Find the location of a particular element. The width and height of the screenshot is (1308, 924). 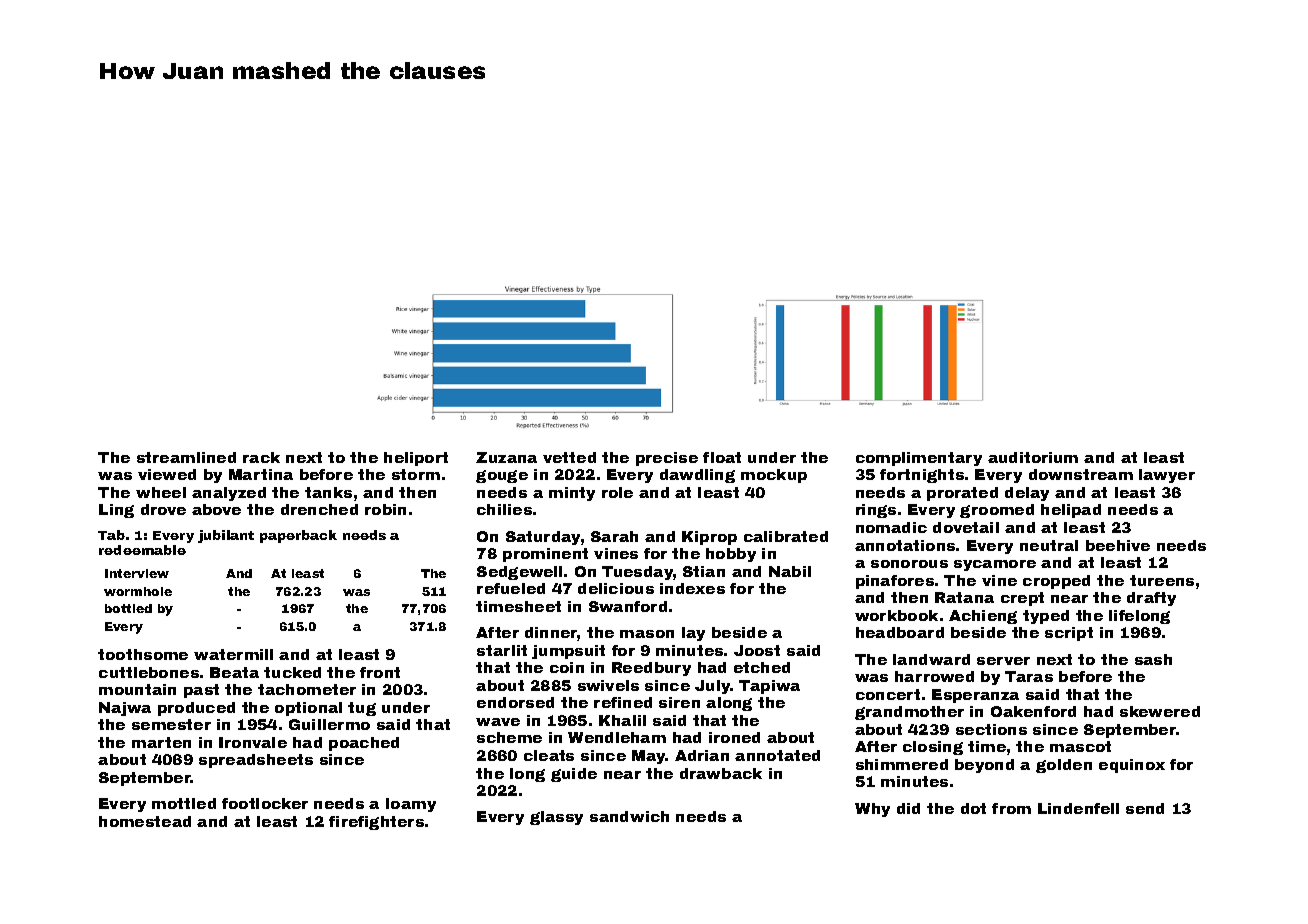

glassy is located at coordinates (556, 818).
